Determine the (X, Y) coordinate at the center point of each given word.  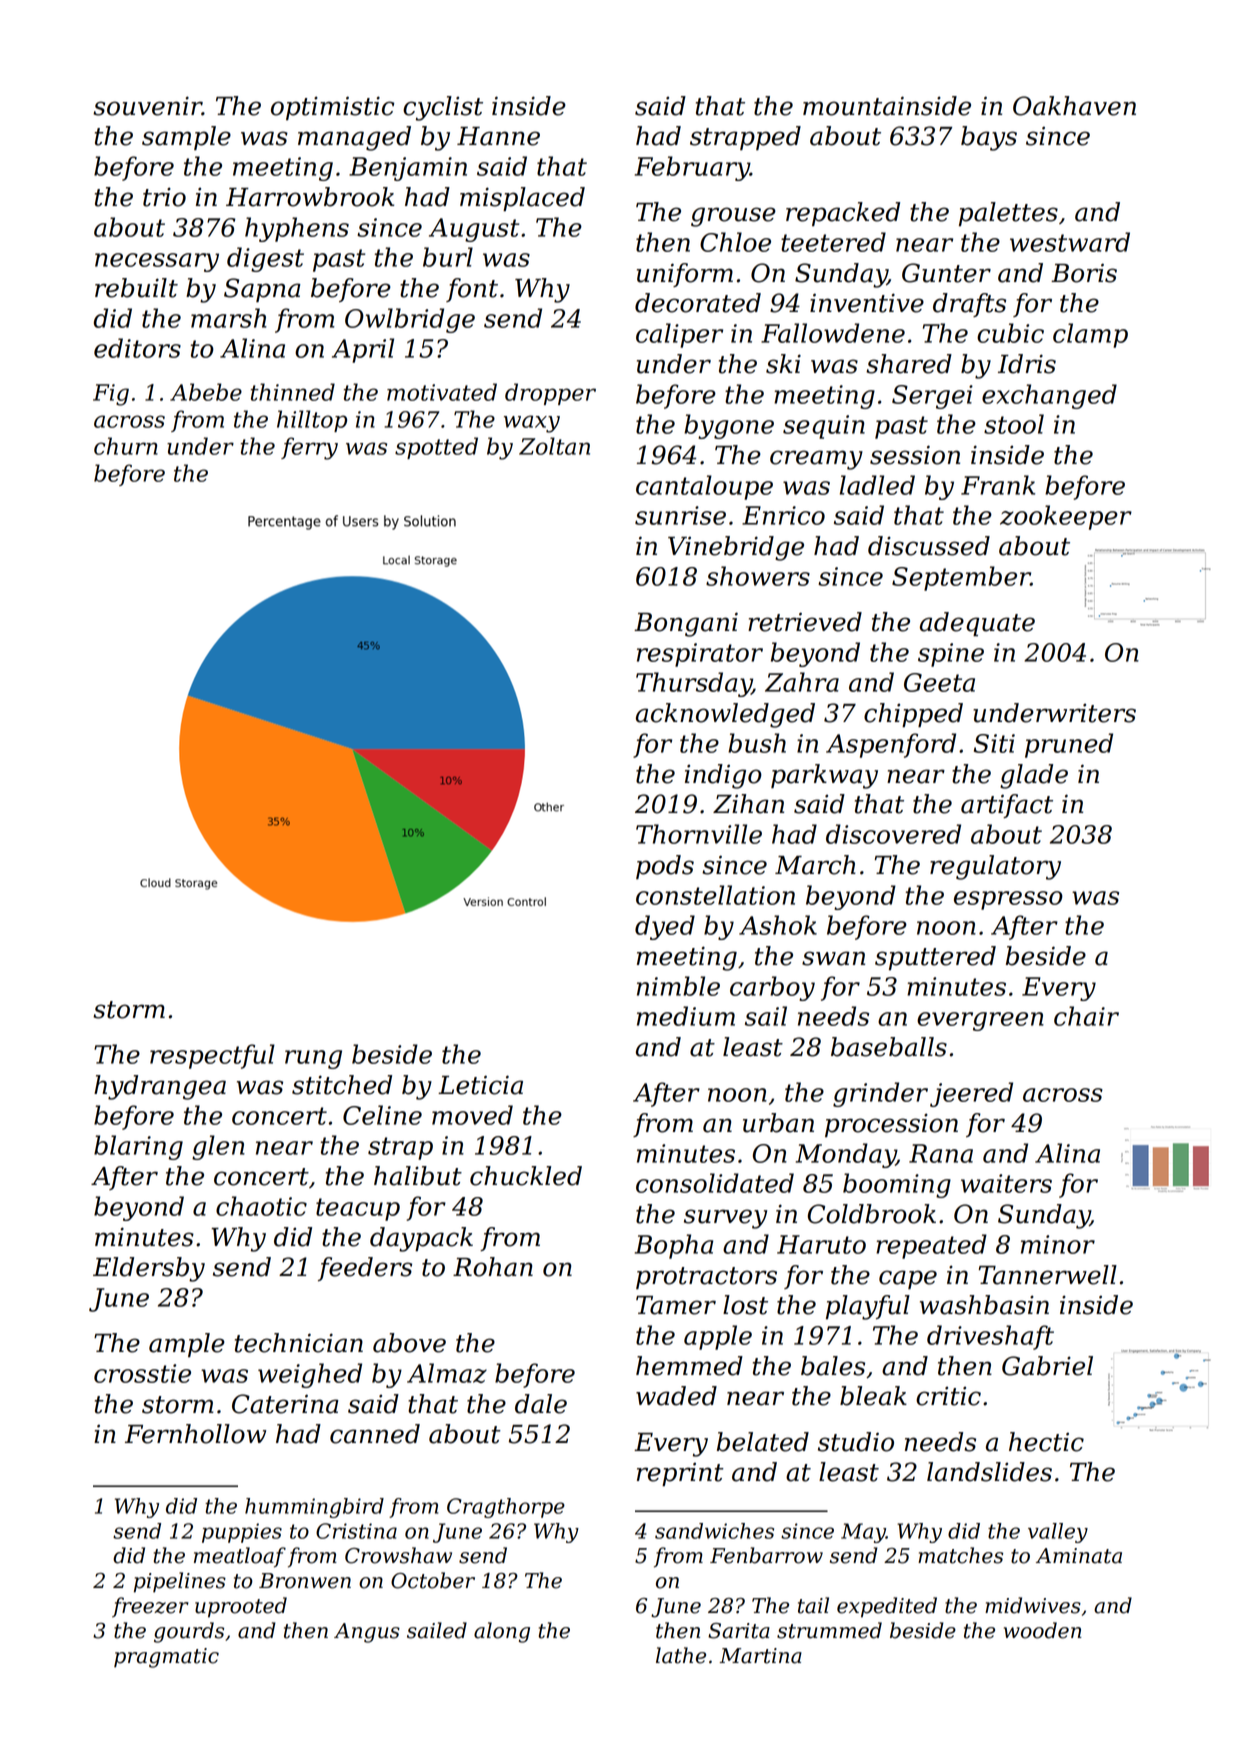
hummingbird (314, 1508)
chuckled (526, 1176)
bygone (729, 426)
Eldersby (149, 1269)
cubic (1010, 333)
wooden (1043, 1630)
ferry (309, 448)
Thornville (699, 834)
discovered (893, 834)
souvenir (147, 106)
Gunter (946, 273)
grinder (880, 1094)
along (502, 1632)
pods (665, 867)
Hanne (498, 136)
